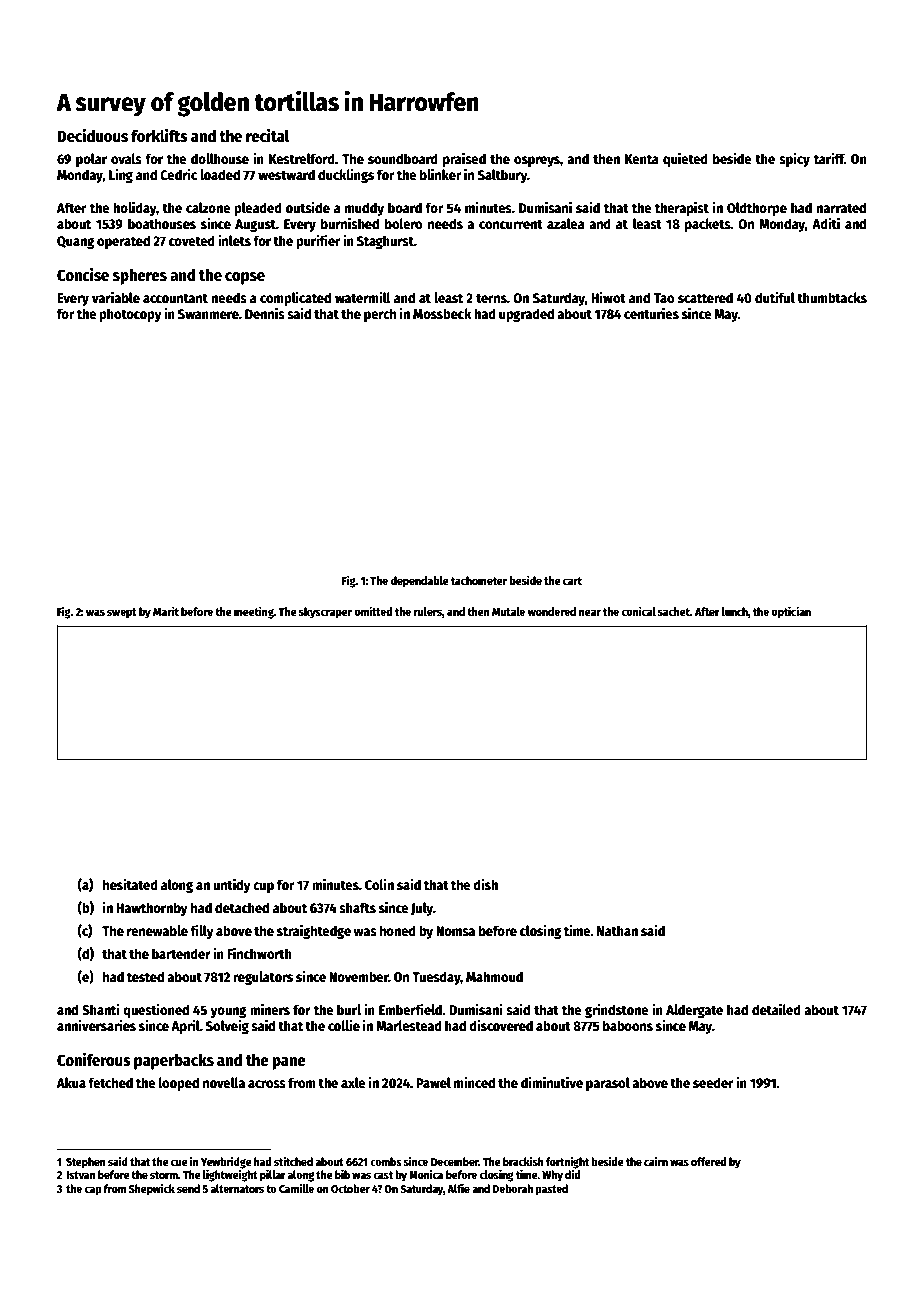 The height and width of the page is (1308, 924). What do you see at coordinates (179, 1084) in the page?
I see `looped` at bounding box center [179, 1084].
